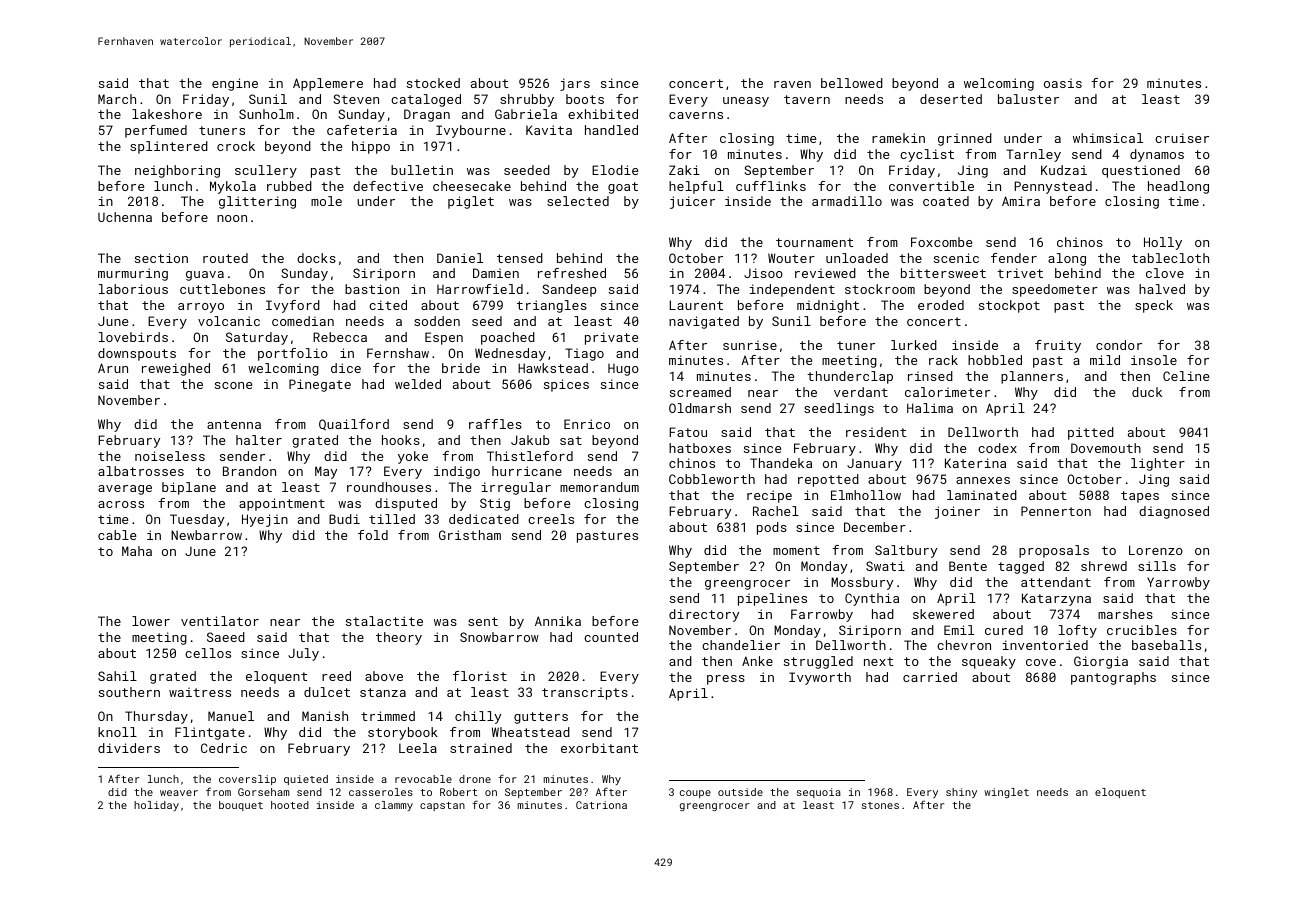 This document has width=1308, height=924. What do you see at coordinates (137, 551) in the document?
I see `Maha` at bounding box center [137, 551].
